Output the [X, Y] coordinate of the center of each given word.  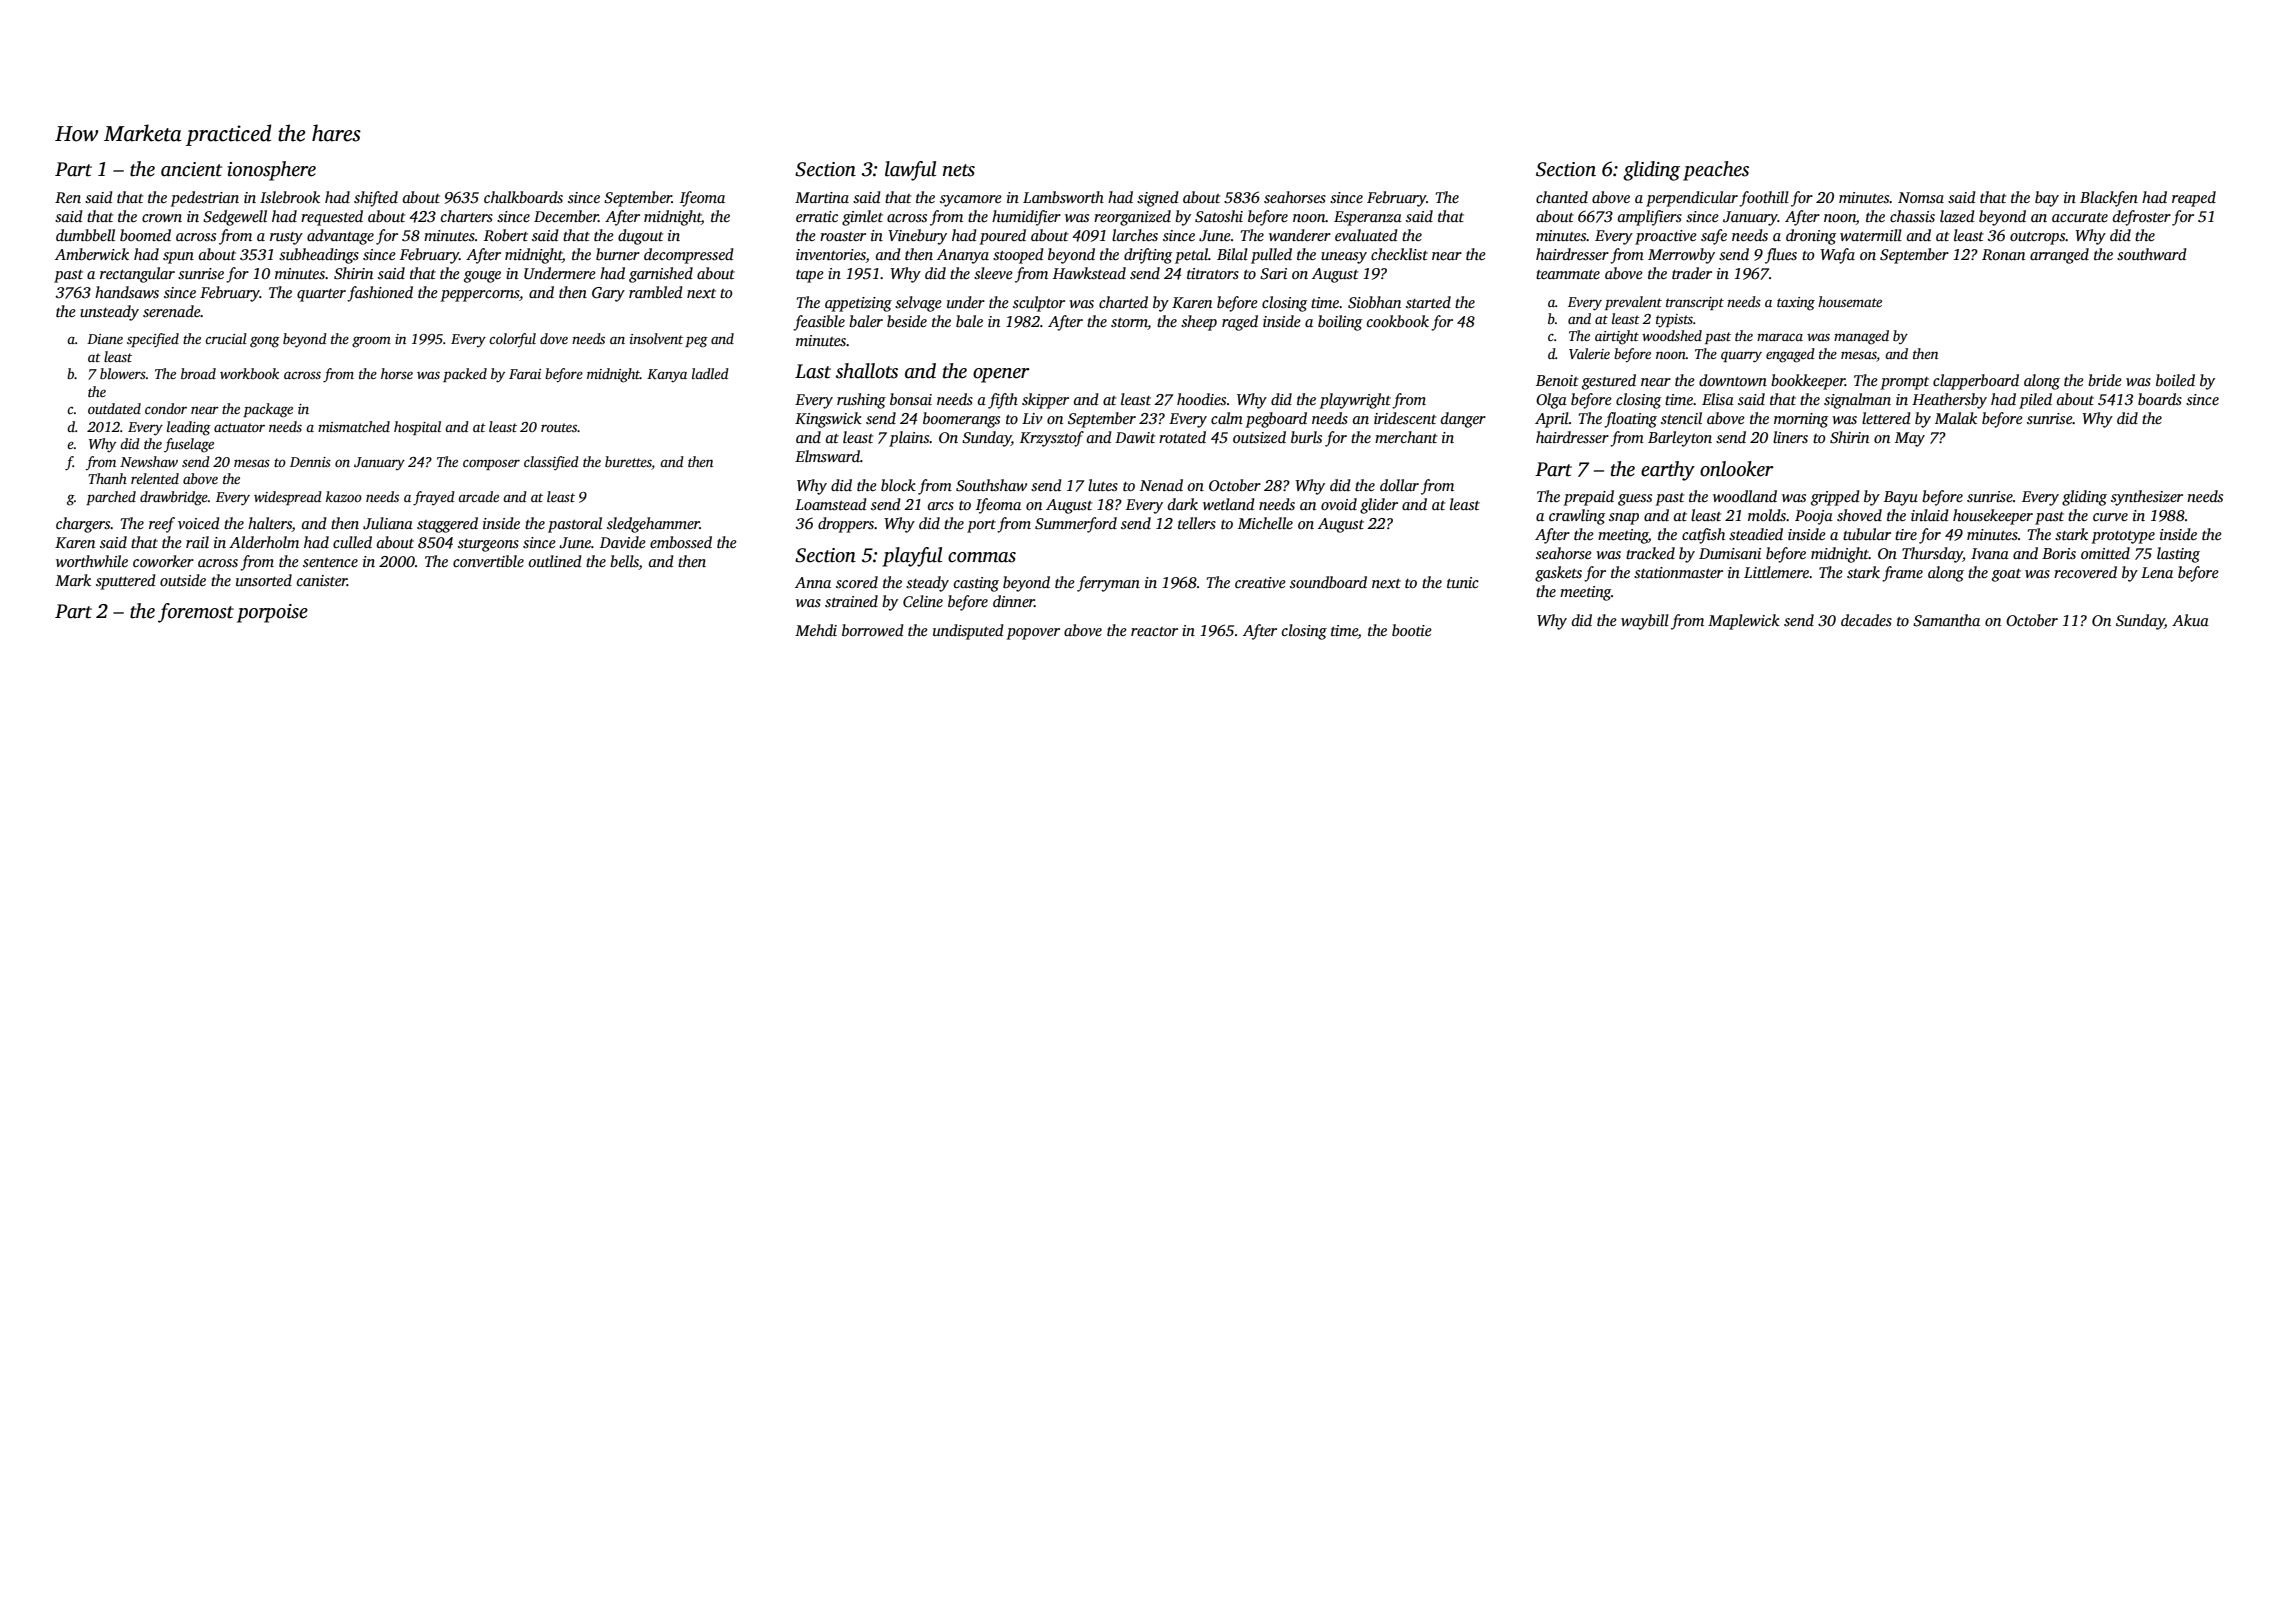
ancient [191, 169]
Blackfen [2109, 199]
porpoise [272, 613]
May [1910, 439]
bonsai [911, 399]
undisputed [968, 632]
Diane [105, 339]
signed [1158, 199]
